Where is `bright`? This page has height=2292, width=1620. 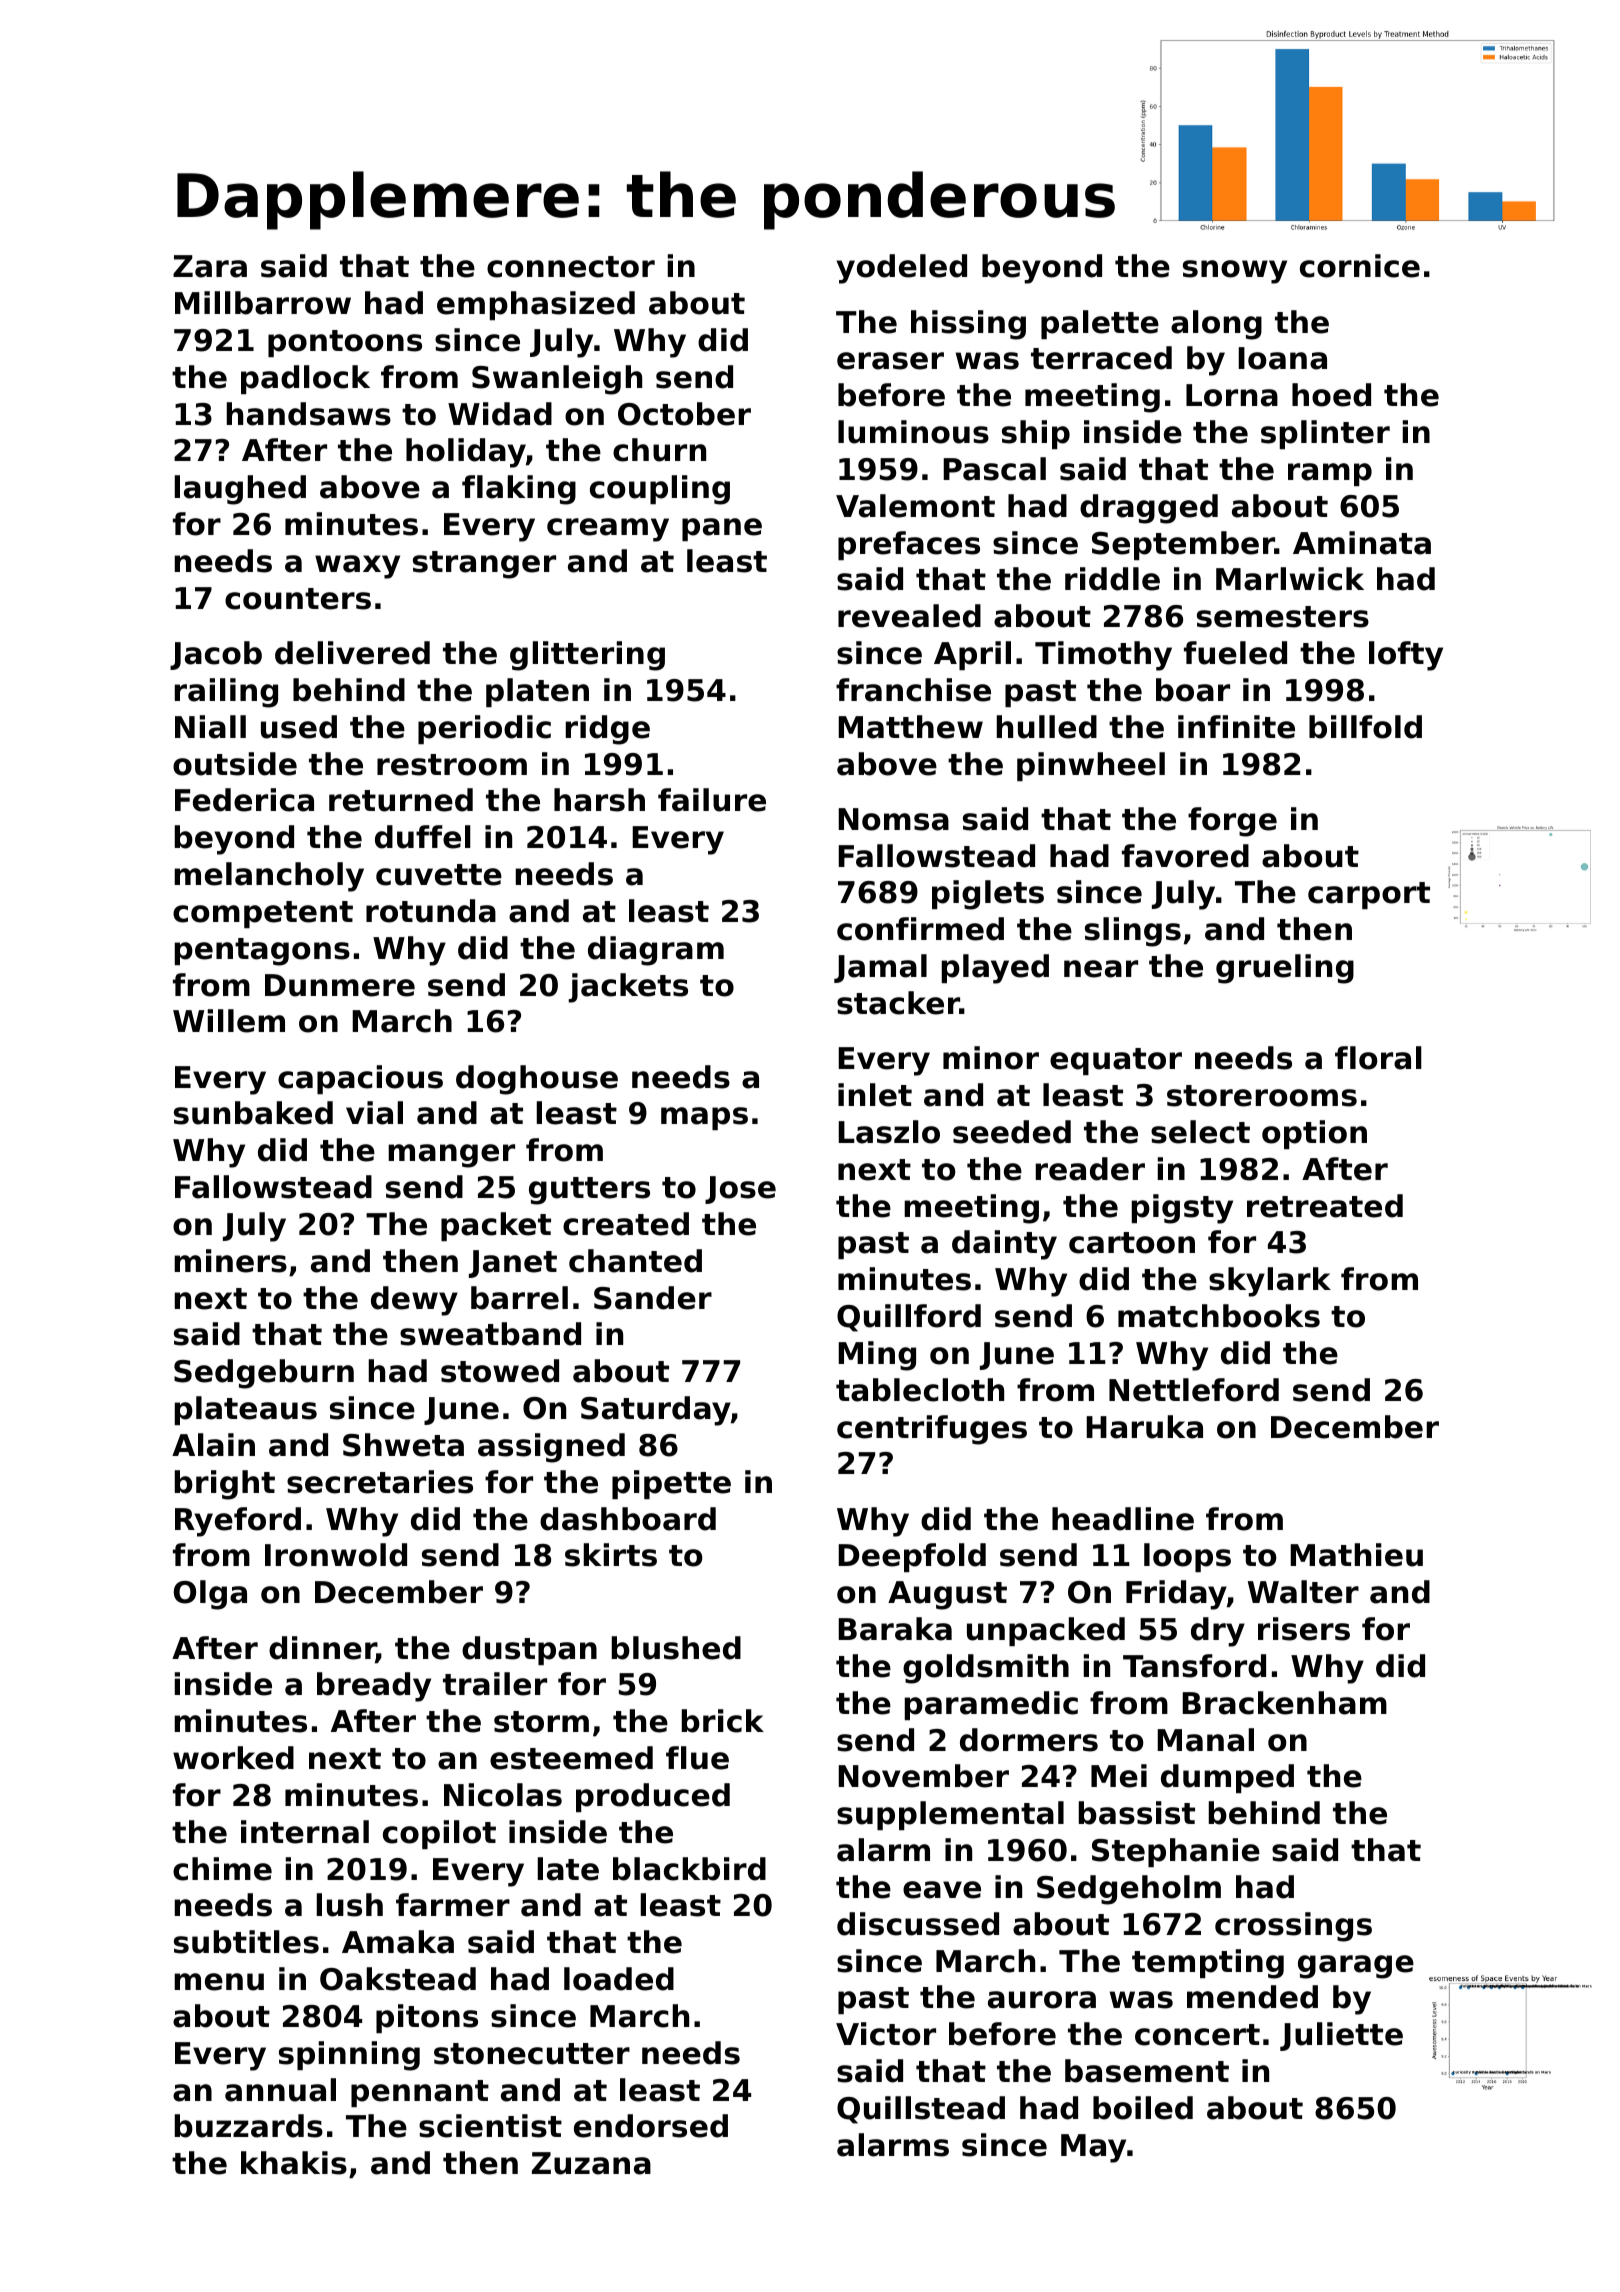
bright is located at coordinates (225, 1485).
